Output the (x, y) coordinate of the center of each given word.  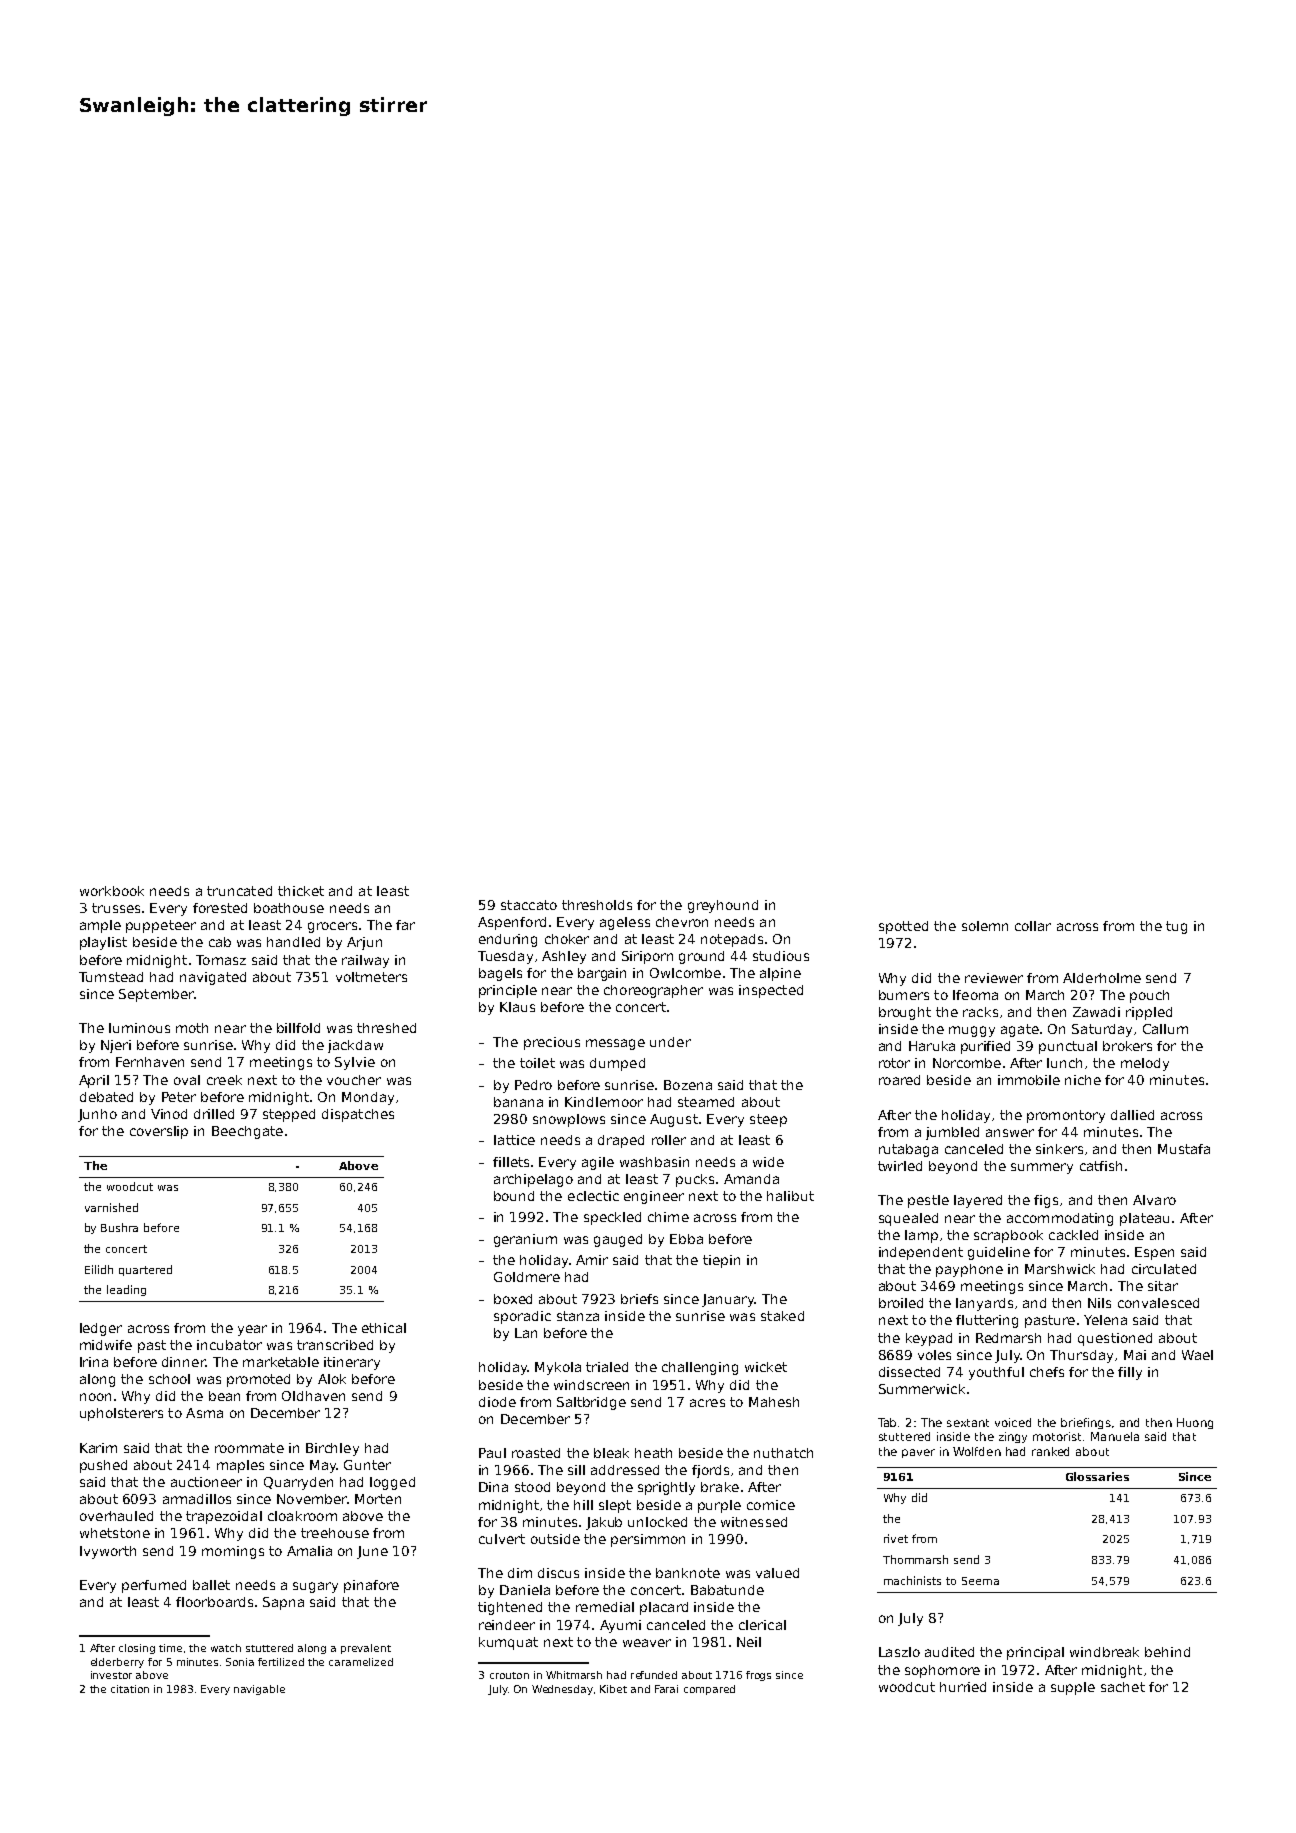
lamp (921, 1236)
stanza (578, 1316)
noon (95, 1397)
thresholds (597, 905)
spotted (903, 927)
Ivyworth (108, 1552)
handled (293, 942)
